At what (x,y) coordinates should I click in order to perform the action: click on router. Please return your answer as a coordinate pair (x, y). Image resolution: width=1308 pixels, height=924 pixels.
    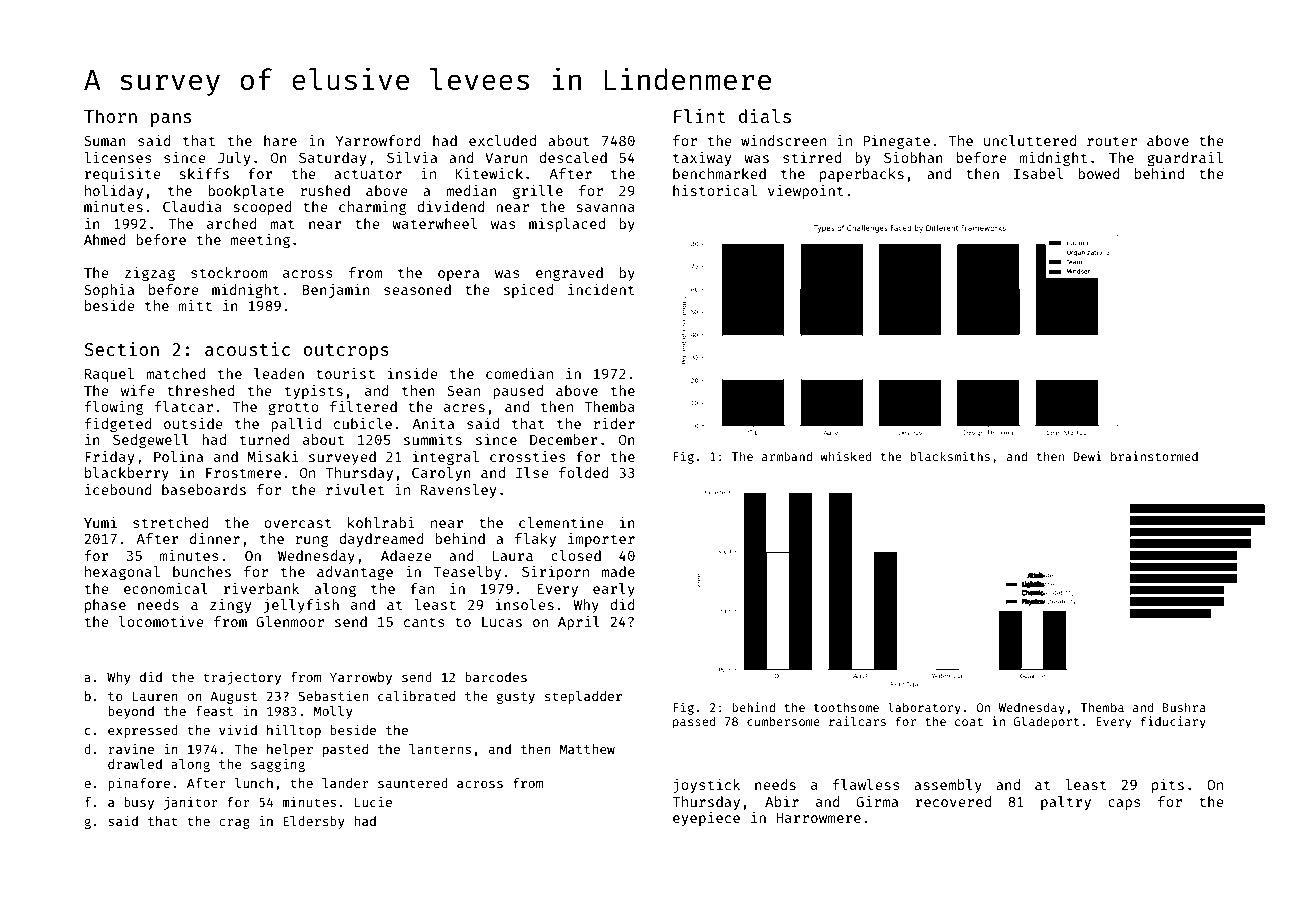
    Looking at the image, I should click on (1112, 141).
